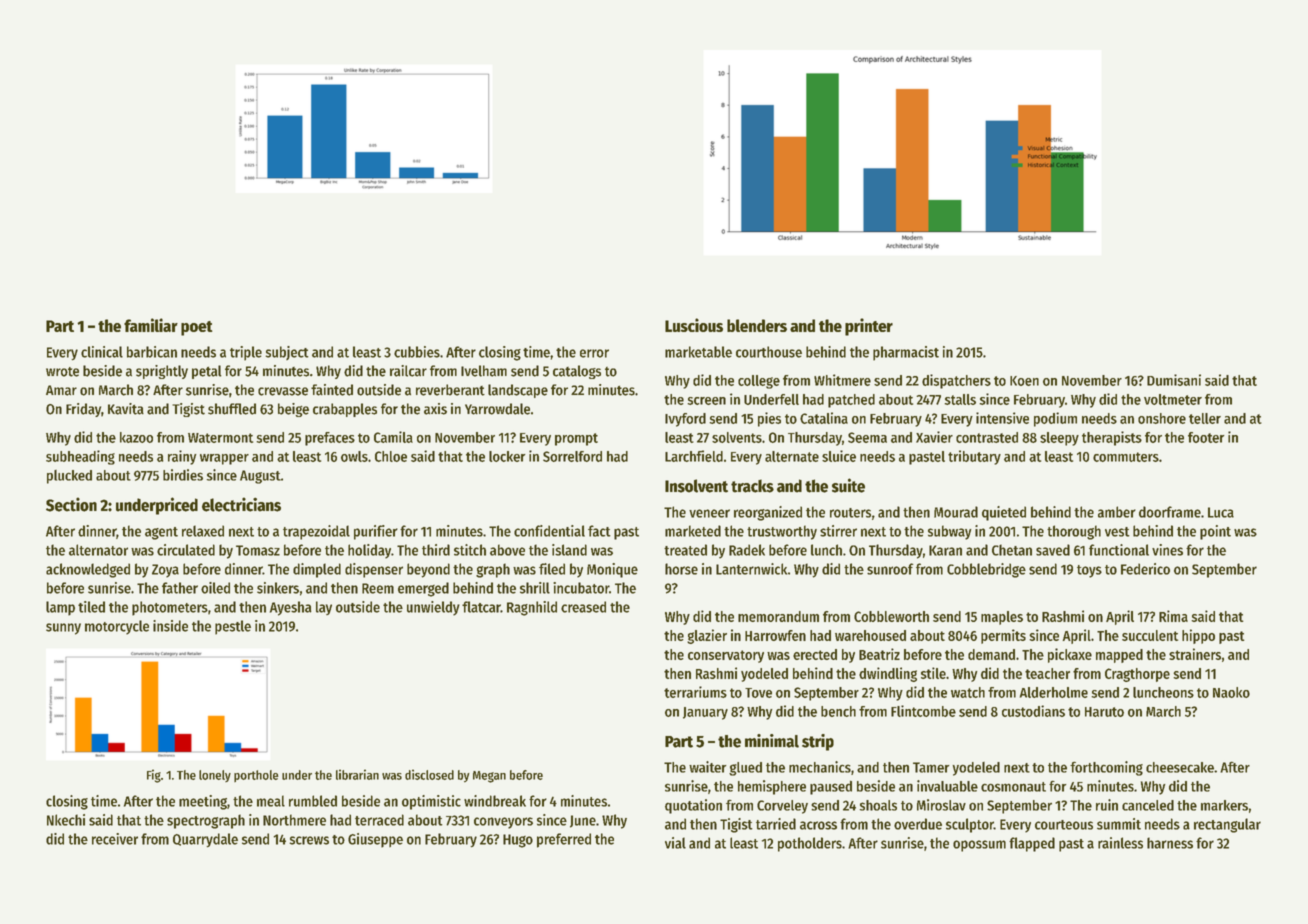 The height and width of the image is (924, 1308). Describe the element at coordinates (151, 325) in the image. I see `familiar` at that location.
